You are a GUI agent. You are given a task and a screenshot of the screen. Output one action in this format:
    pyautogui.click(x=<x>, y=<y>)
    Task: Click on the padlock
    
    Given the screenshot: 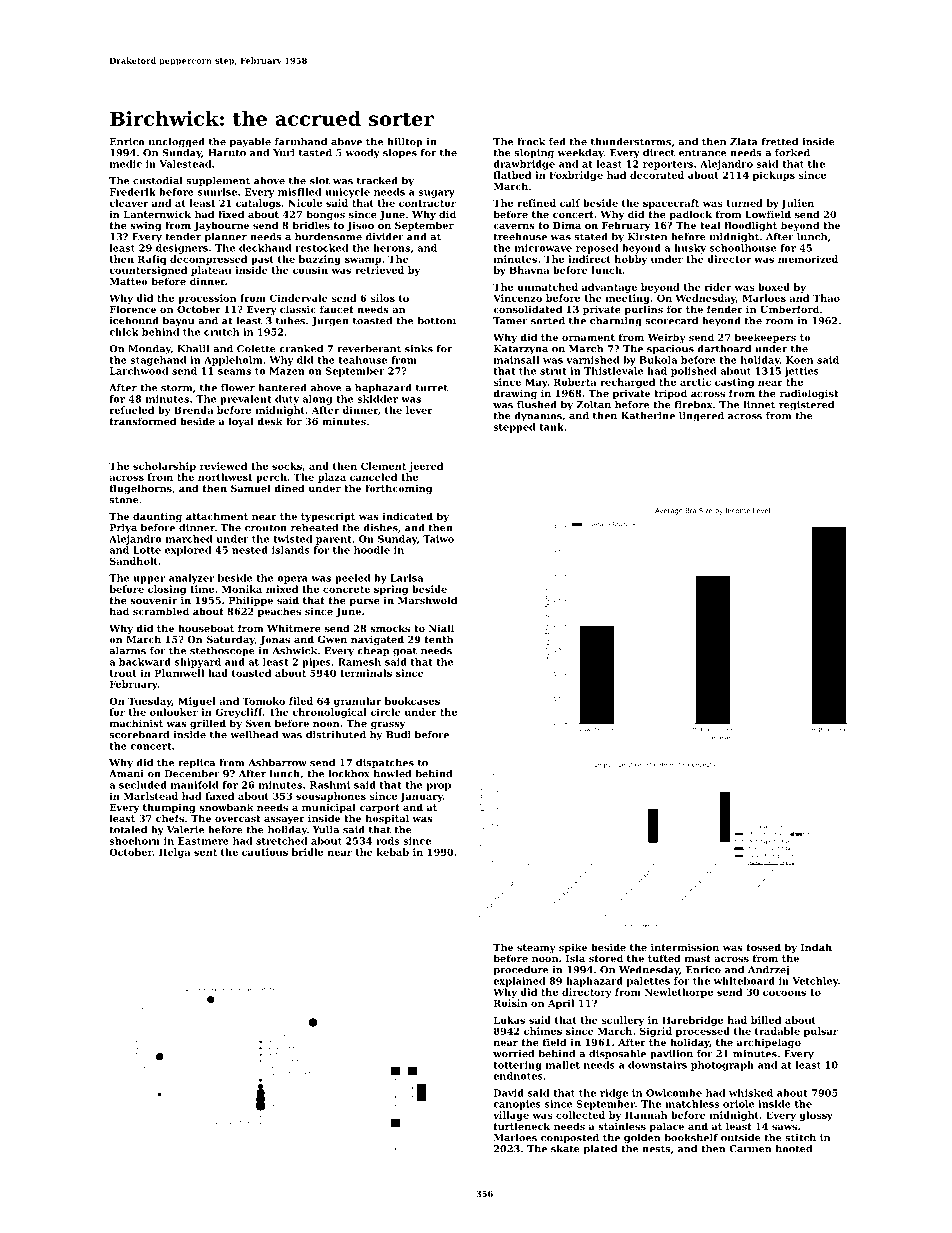 What is the action you would take?
    pyautogui.click(x=690, y=215)
